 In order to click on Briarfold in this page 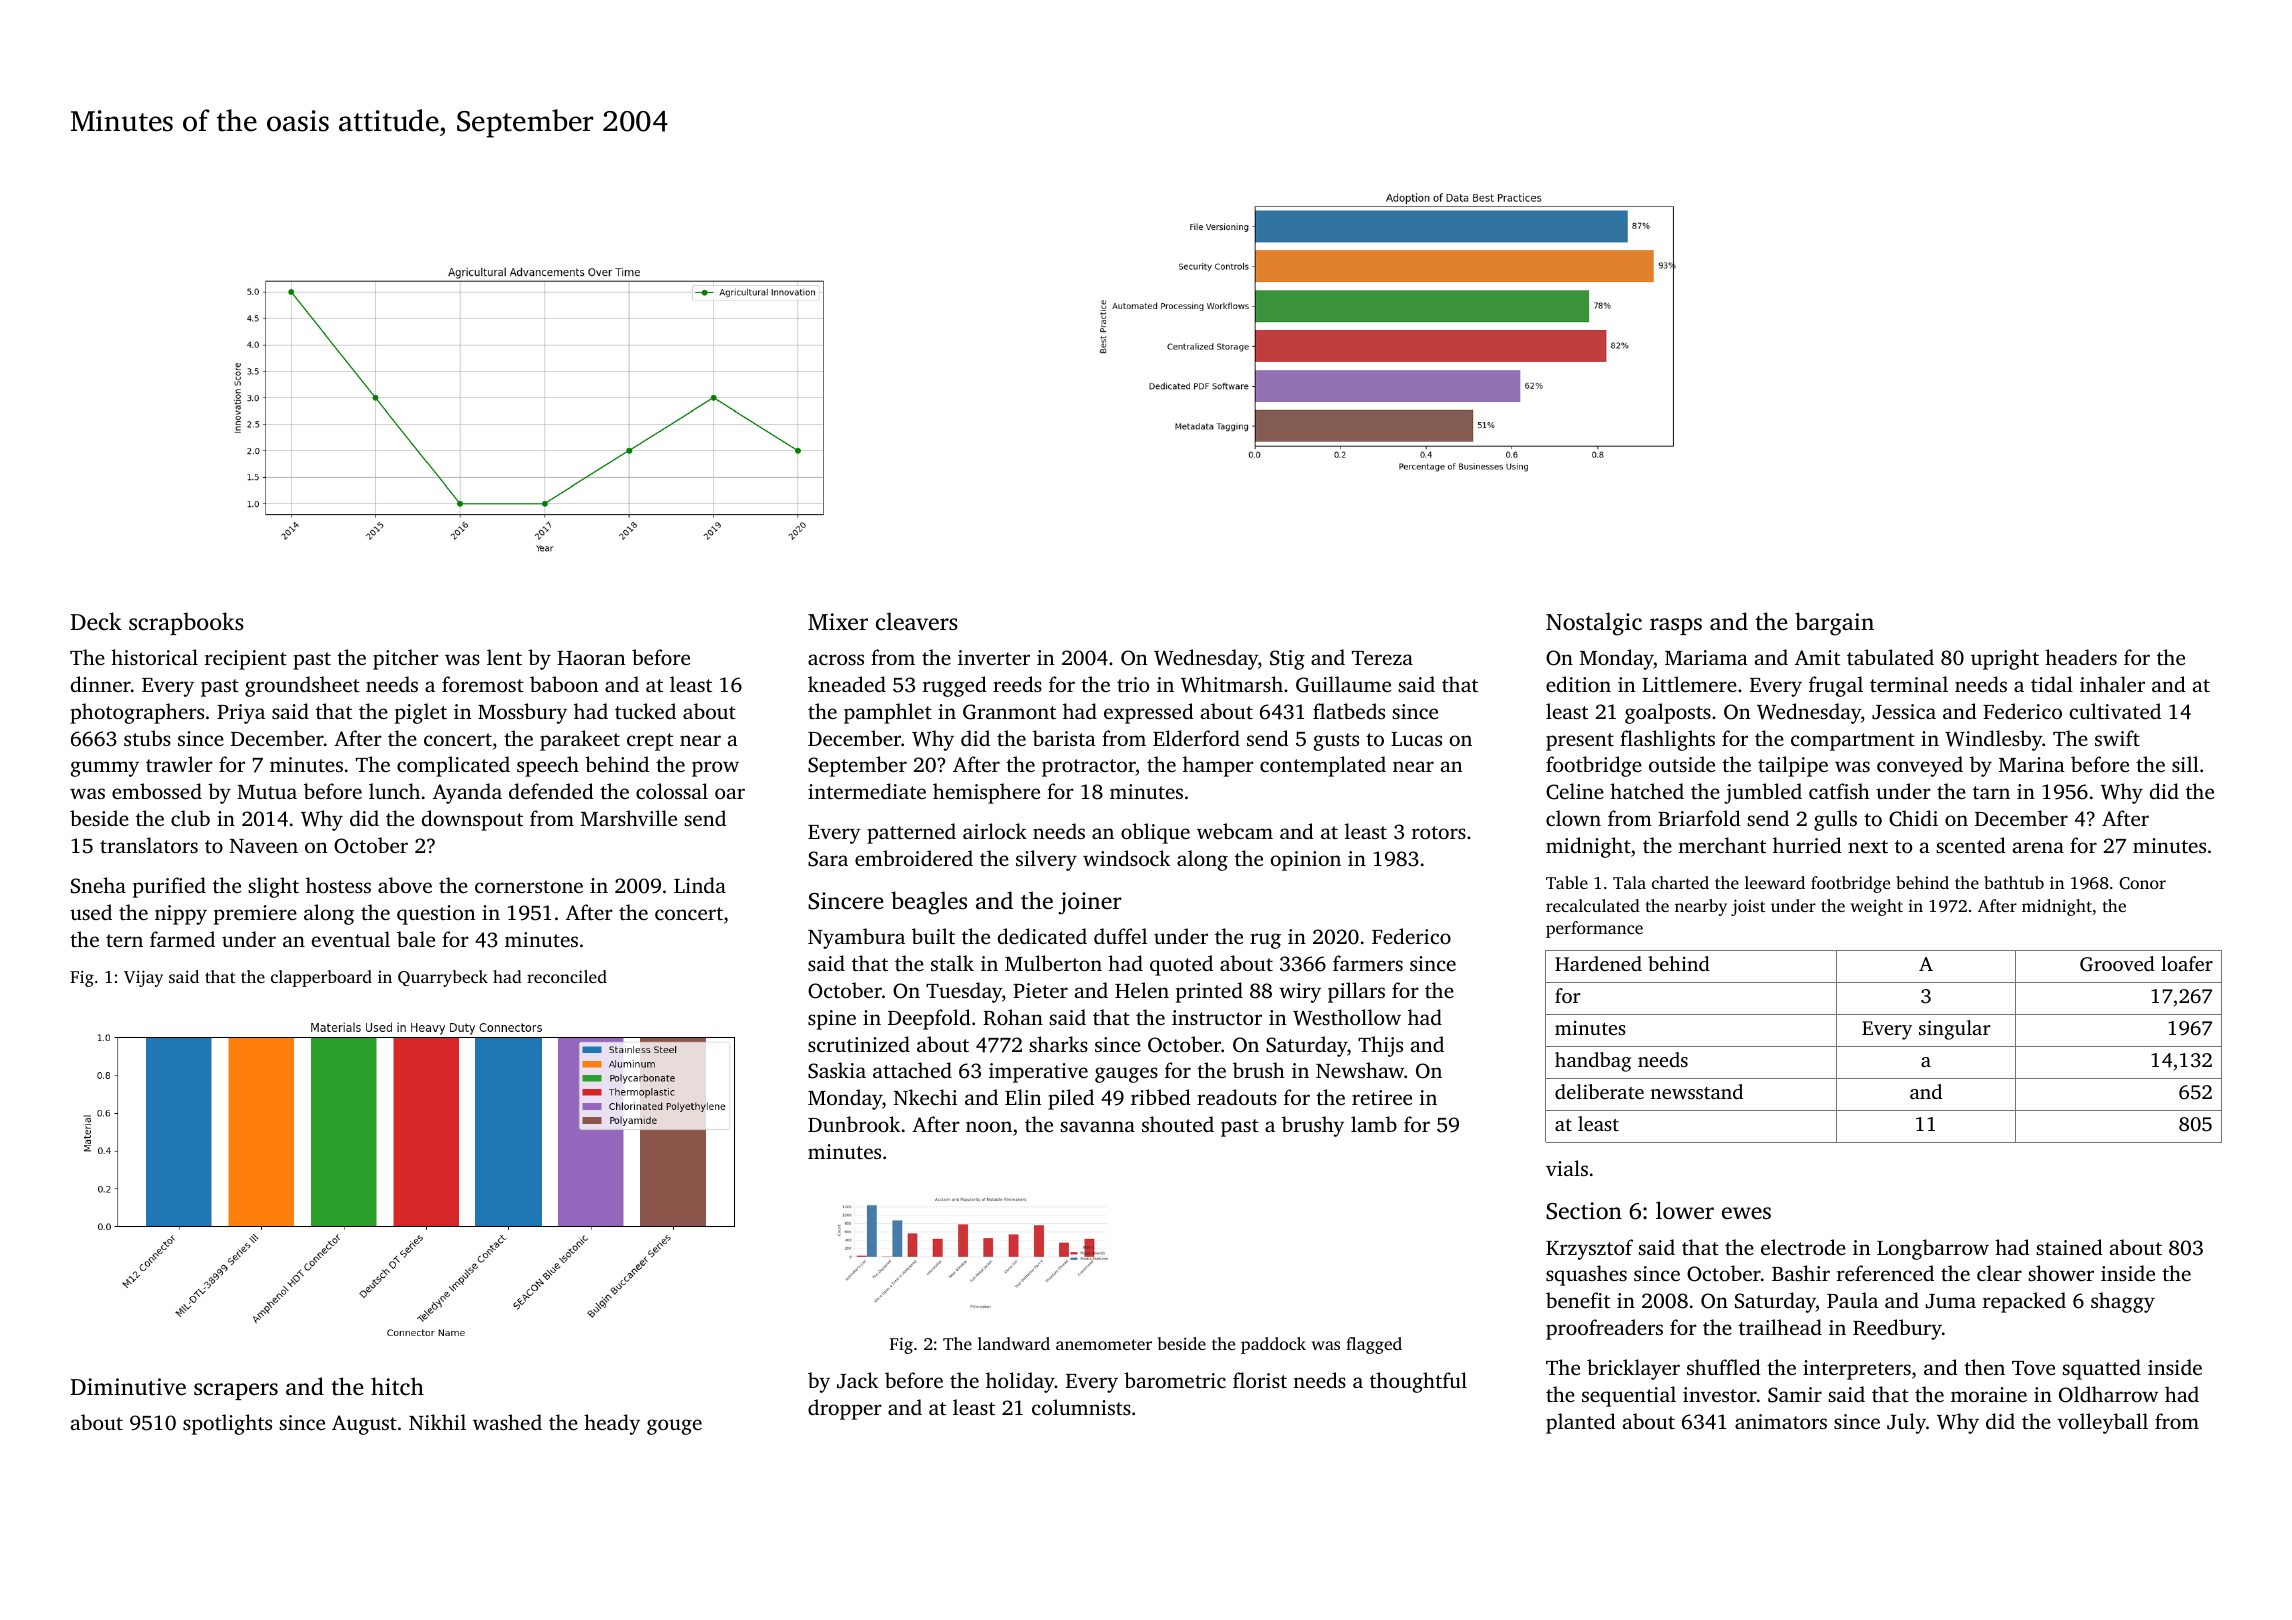, I will do `click(1699, 818)`.
